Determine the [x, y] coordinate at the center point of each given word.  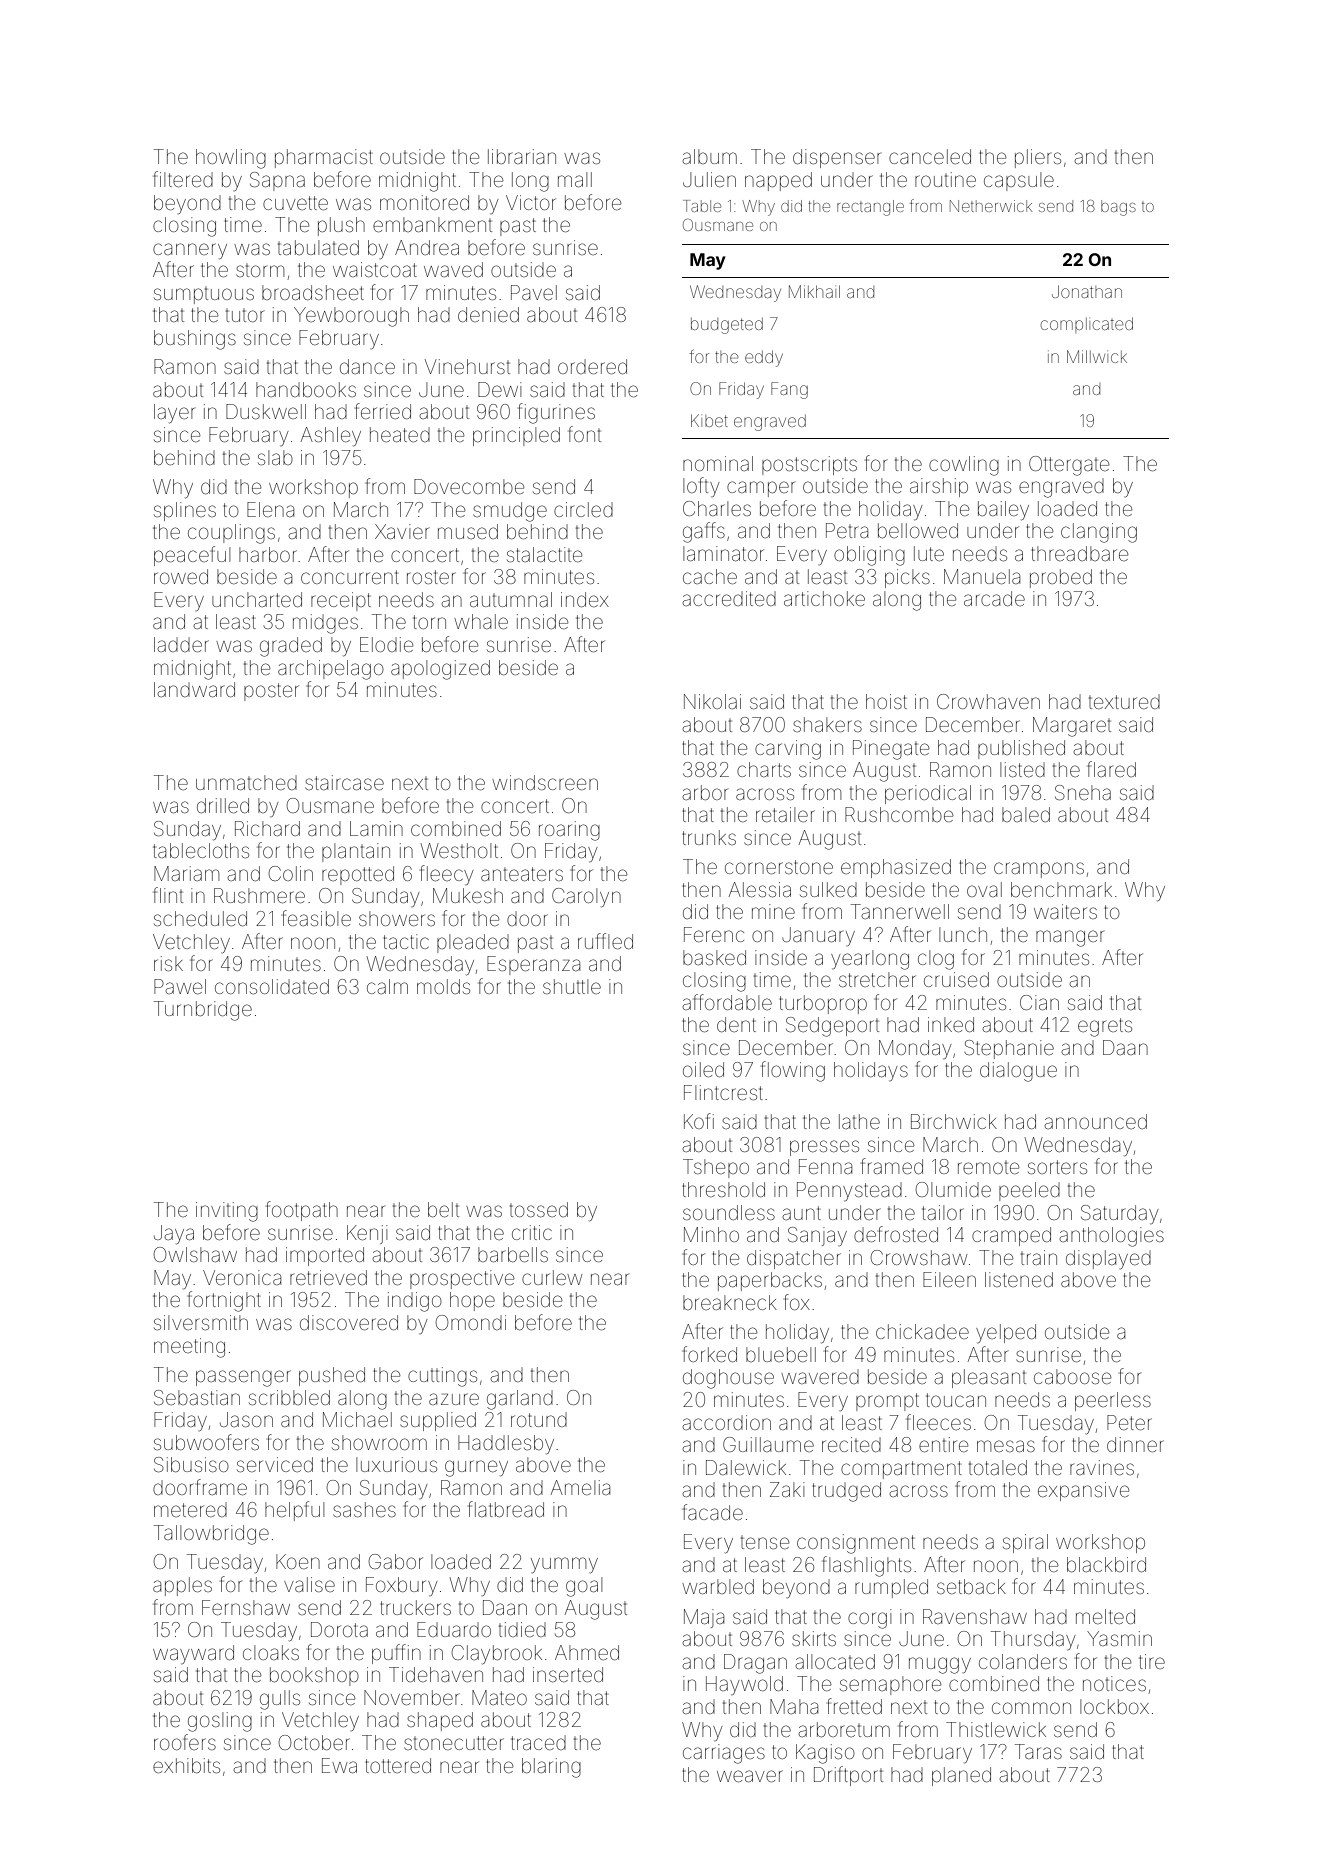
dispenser [837, 158]
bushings [195, 340]
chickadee [922, 1331]
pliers [1038, 158]
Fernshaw [246, 1607]
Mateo [499, 1697]
